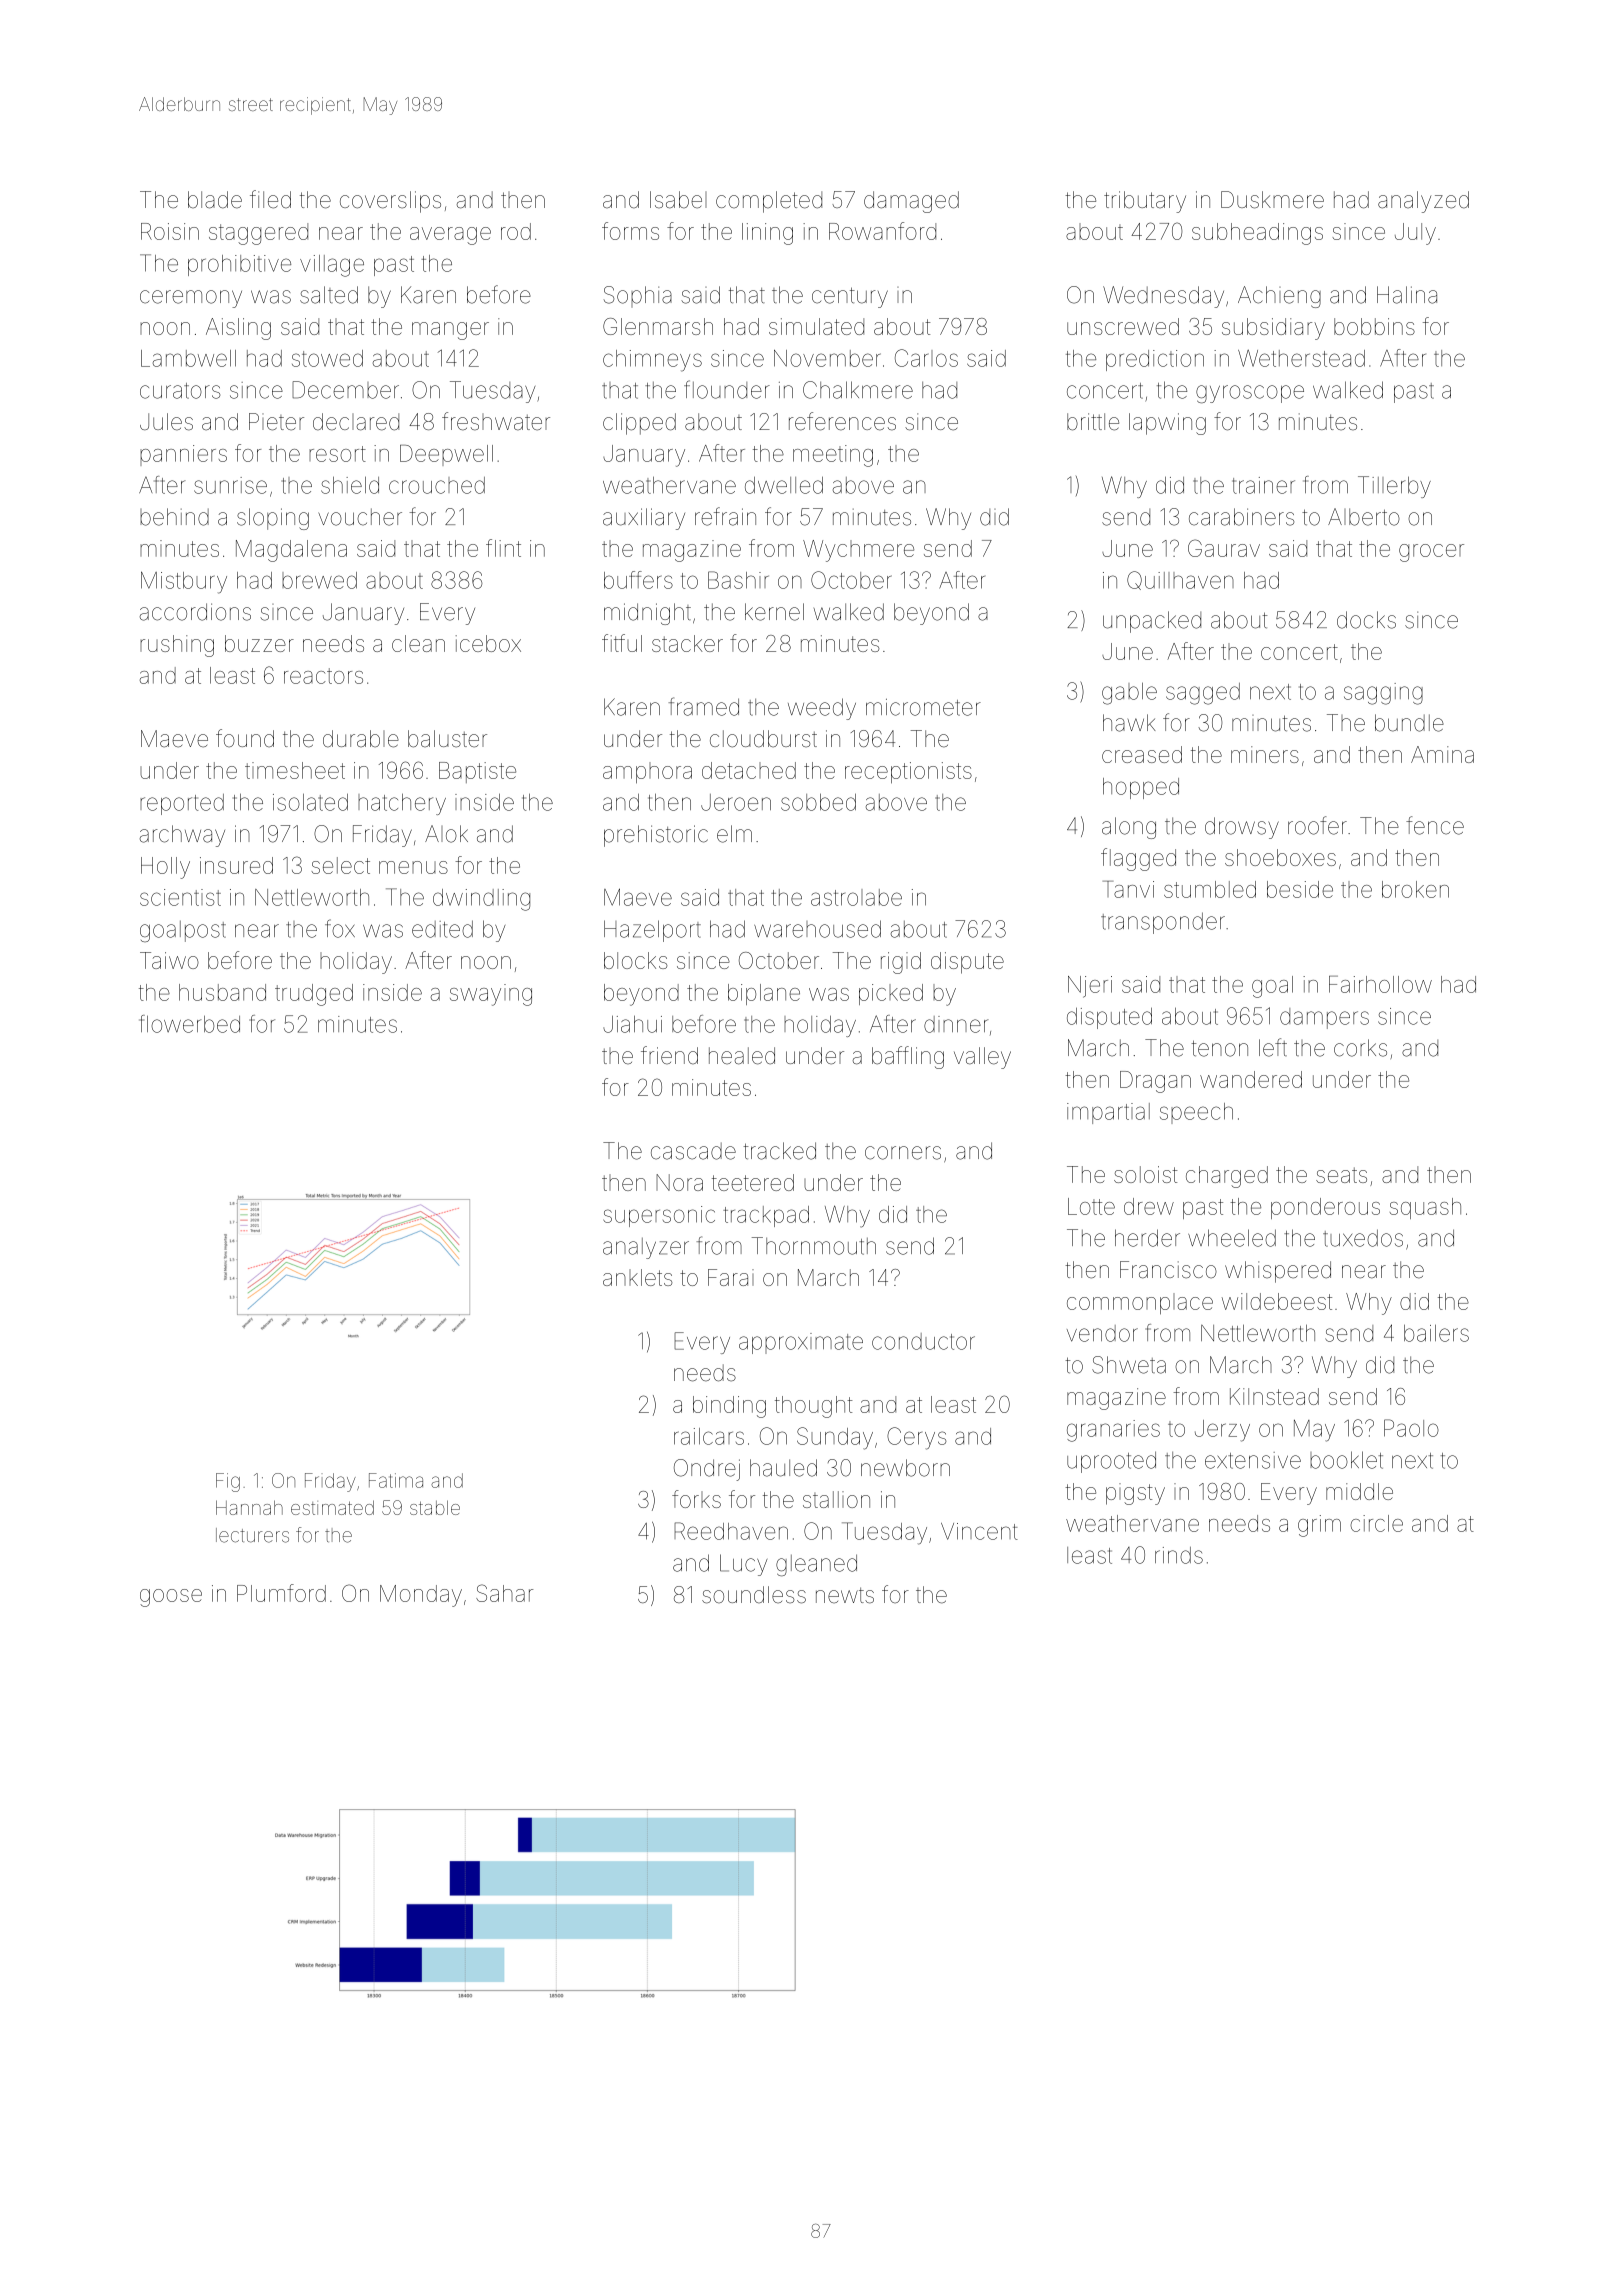  I want to click on tributary, so click(1145, 202).
